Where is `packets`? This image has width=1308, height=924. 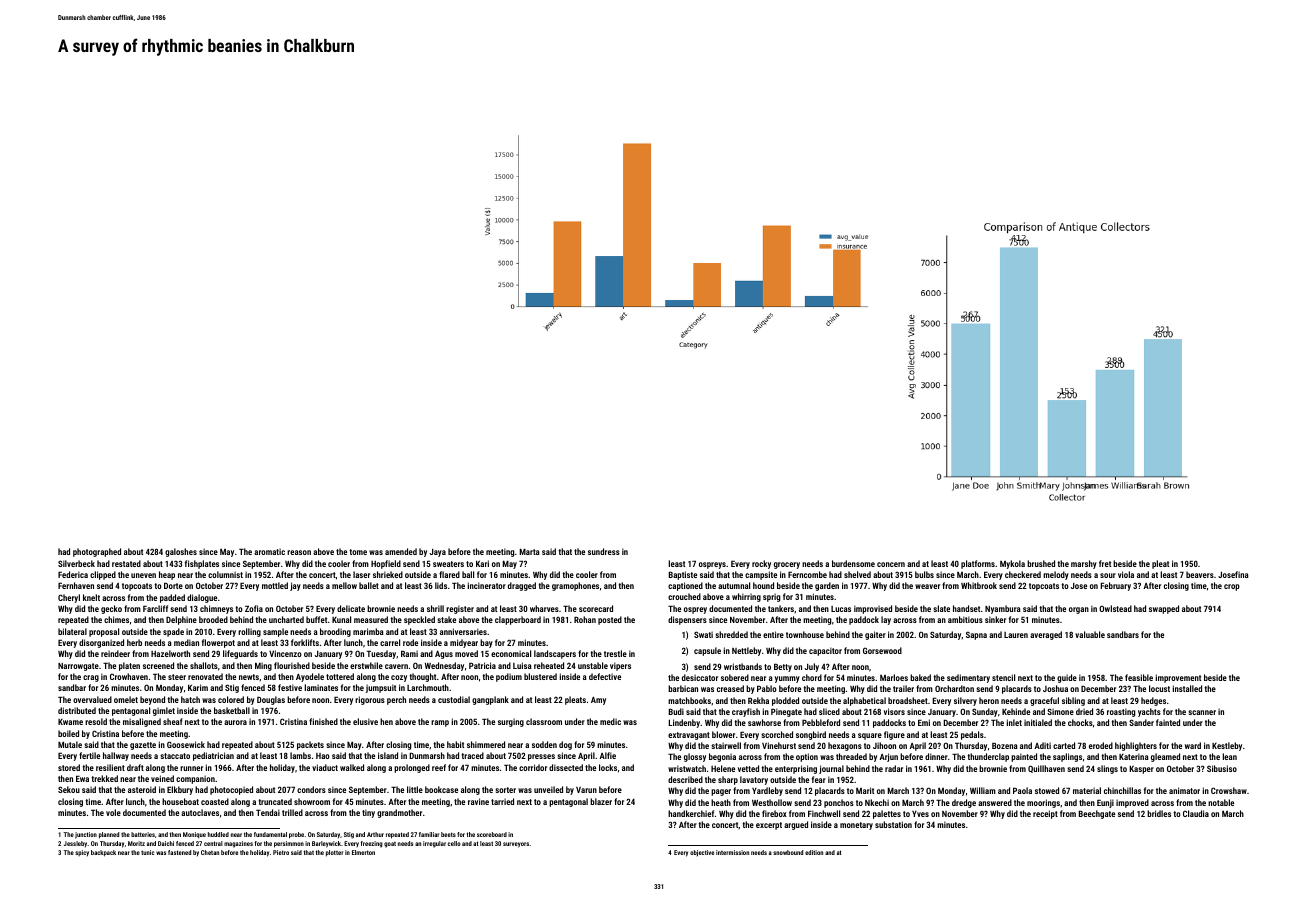 packets is located at coordinates (310, 745).
